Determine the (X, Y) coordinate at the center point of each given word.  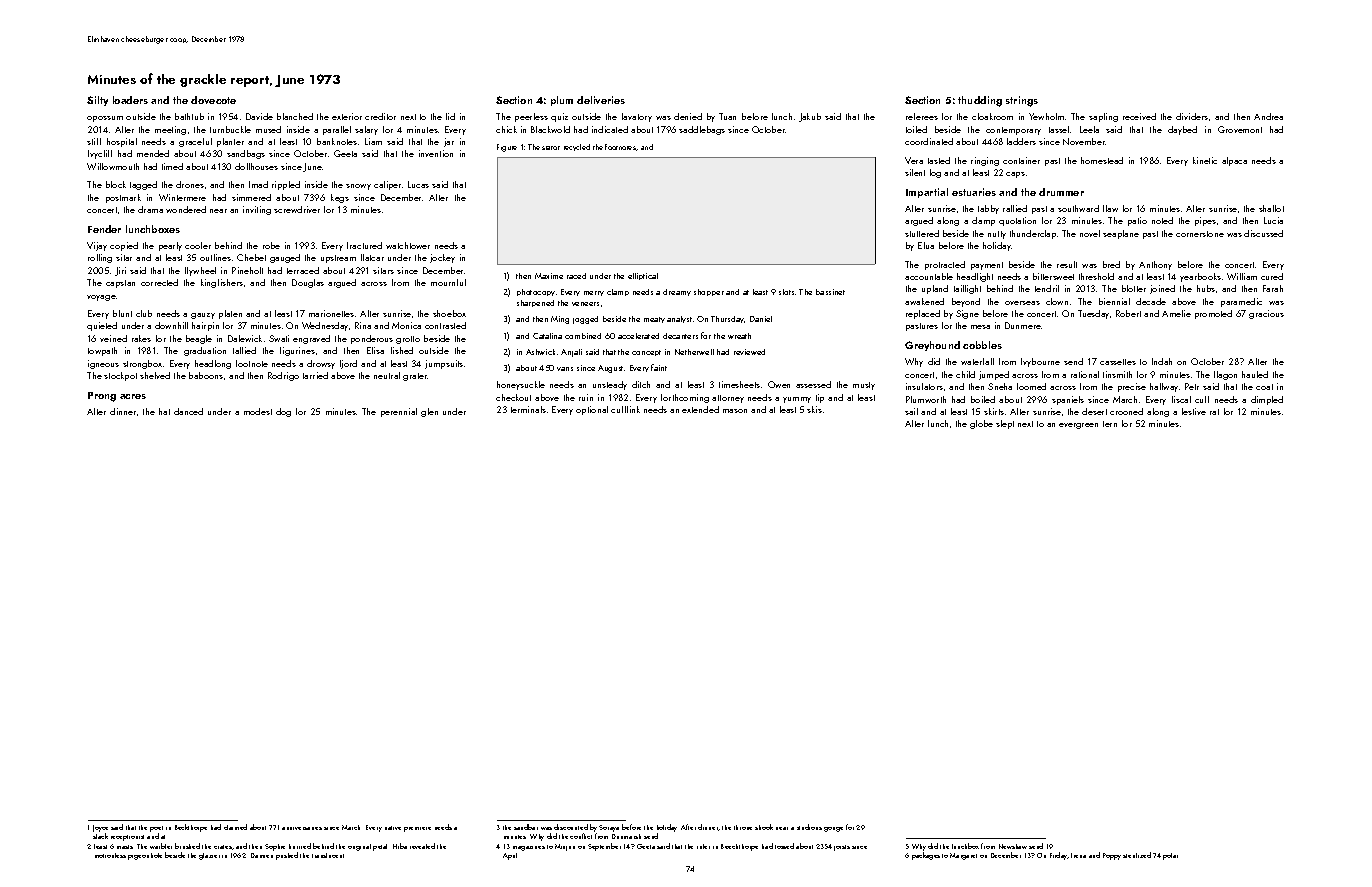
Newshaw (1013, 846)
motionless (110, 855)
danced (188, 411)
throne (743, 827)
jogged (585, 320)
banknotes (337, 141)
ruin (586, 397)
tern (1110, 424)
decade (1151, 301)
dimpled (1267, 400)
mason (735, 411)
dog (283, 412)
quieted (102, 326)
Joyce (100, 828)
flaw (1110, 208)
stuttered (922, 233)
